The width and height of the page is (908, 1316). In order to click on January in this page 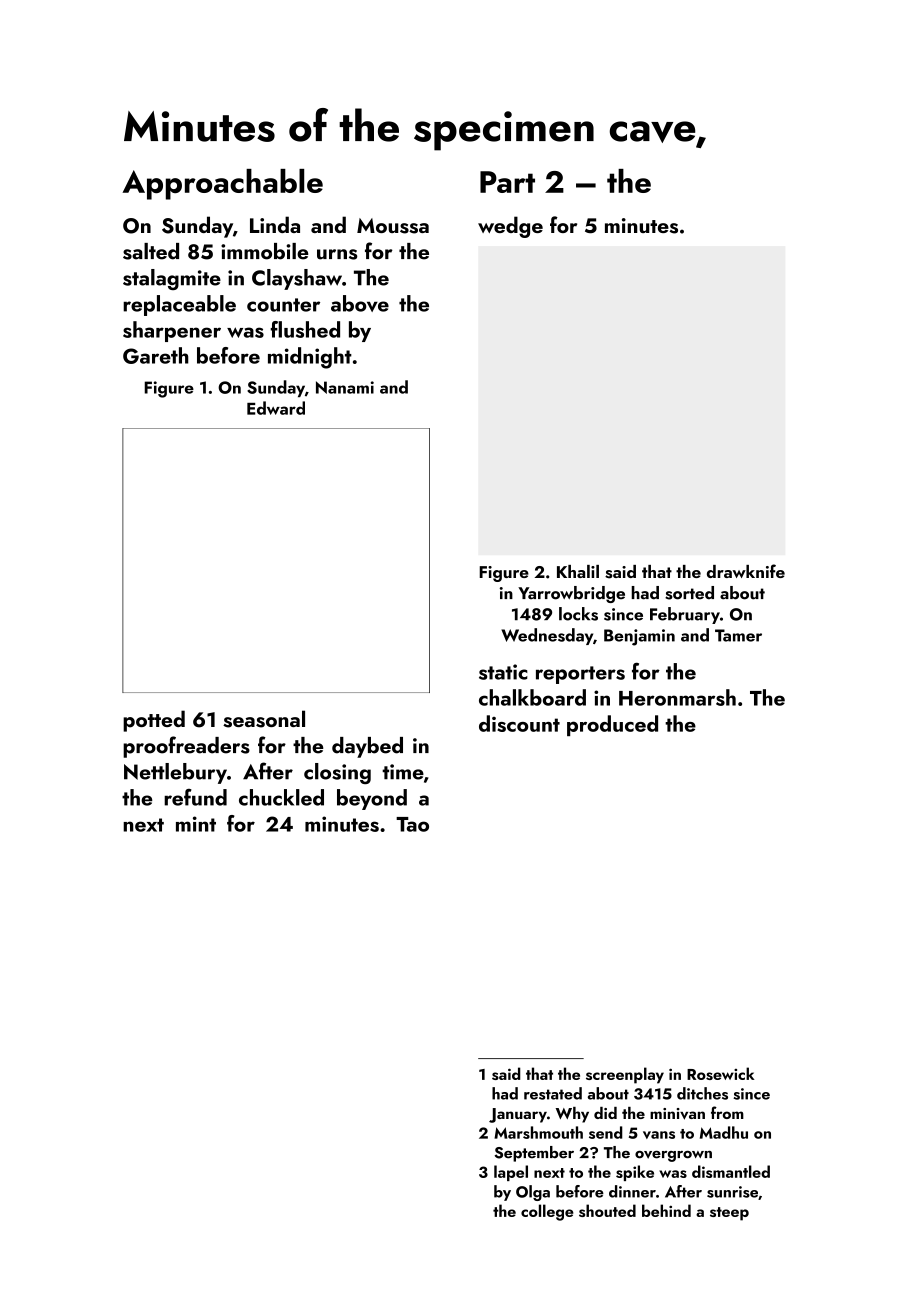, I will do `click(518, 1115)`.
